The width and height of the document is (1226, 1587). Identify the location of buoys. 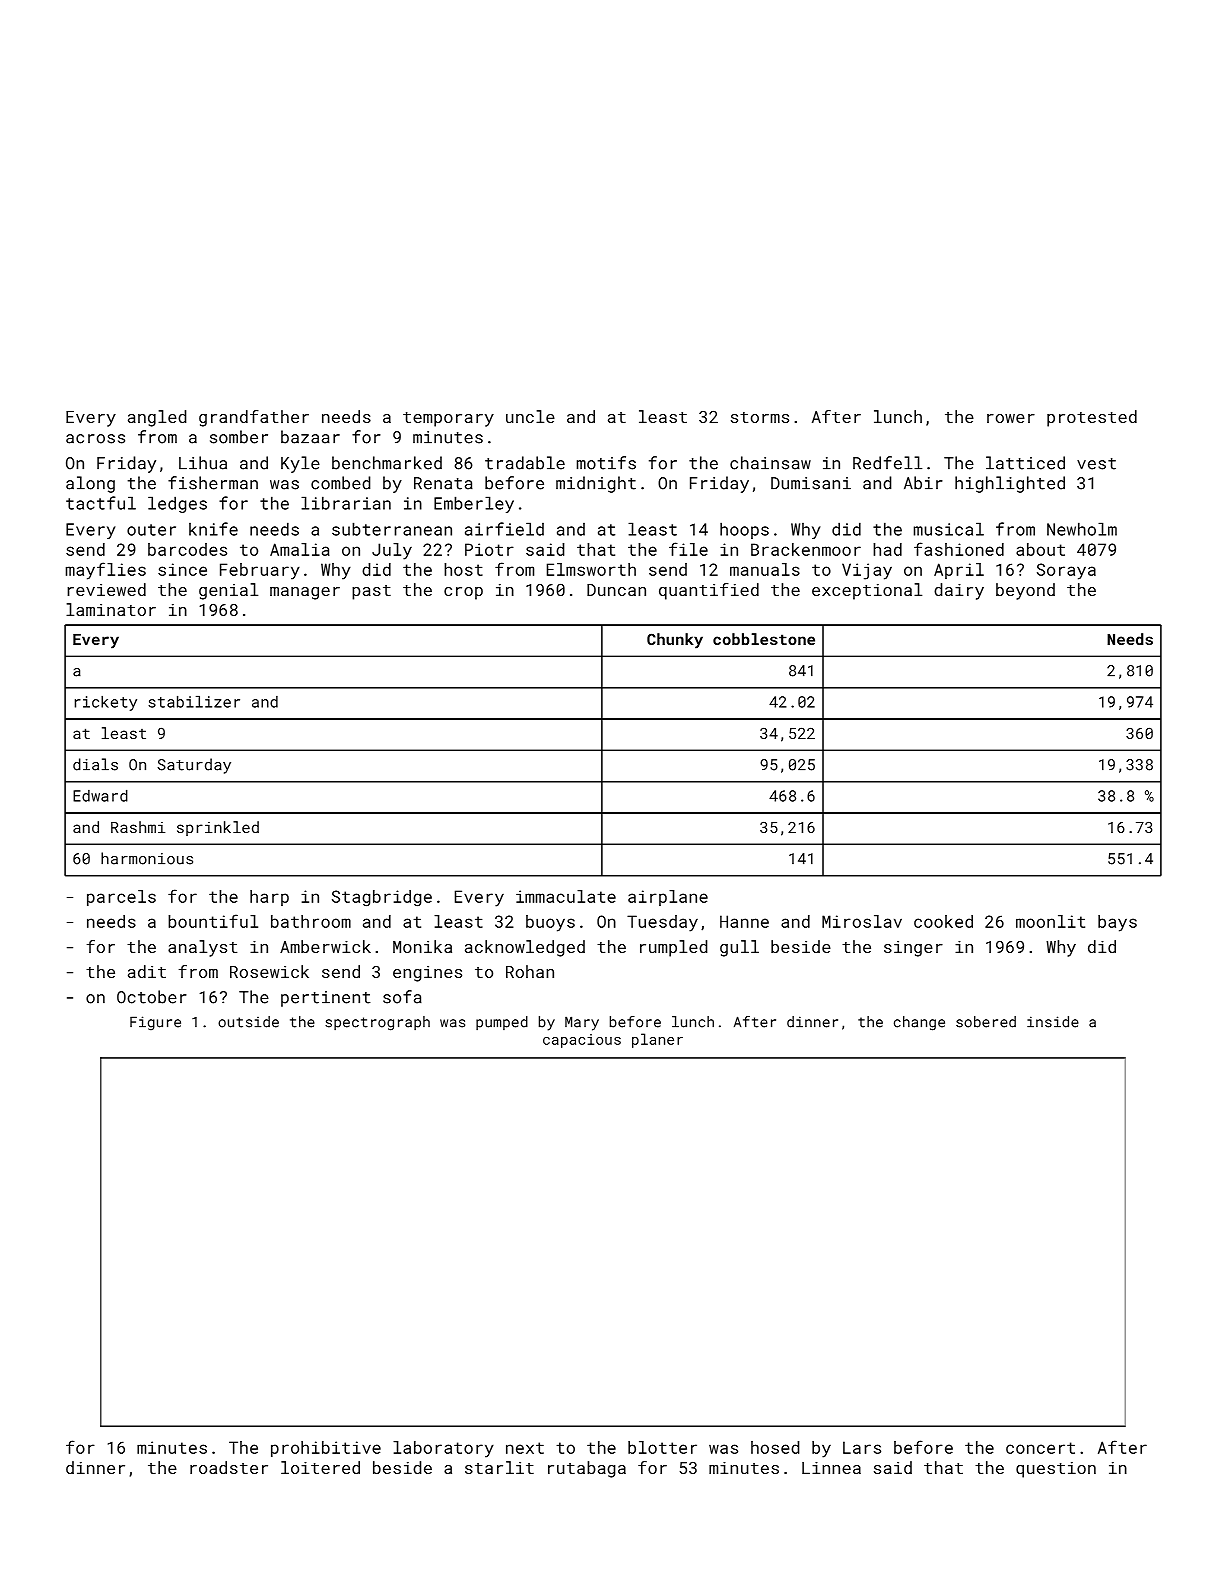
(550, 923).
